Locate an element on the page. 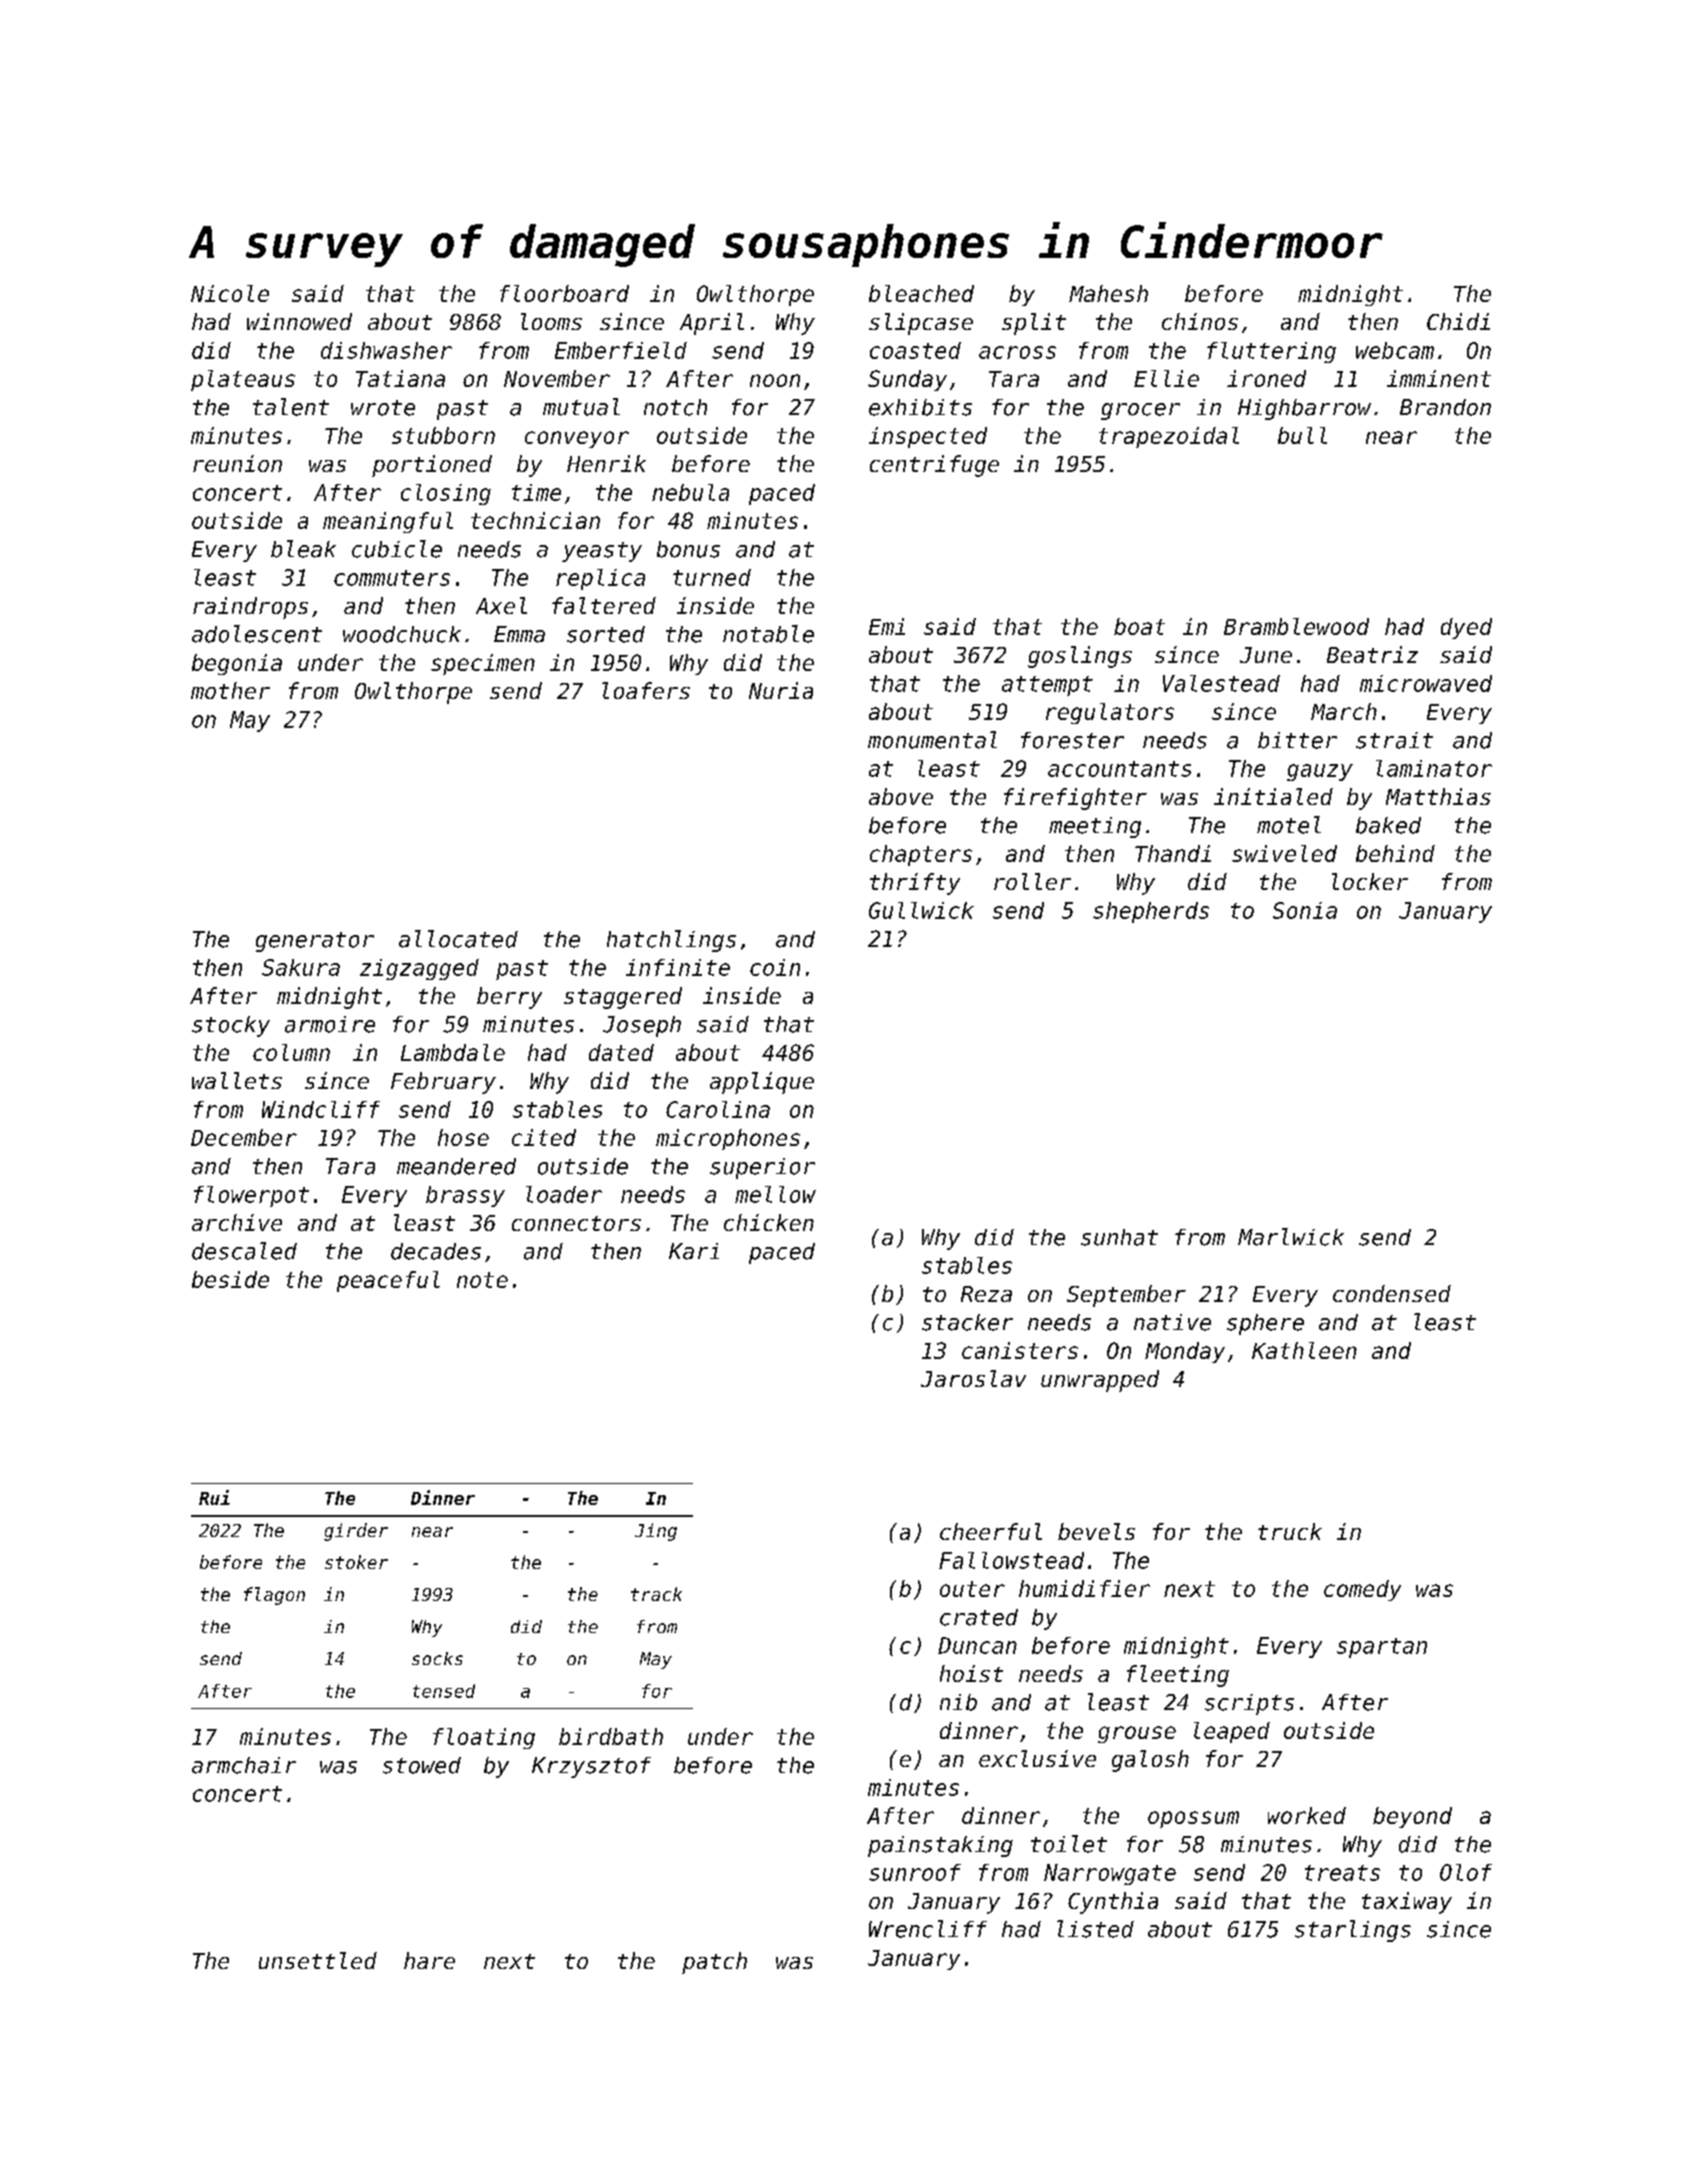 Image resolution: width=1683 pixels, height=2178 pixels. hare is located at coordinates (429, 1960).
